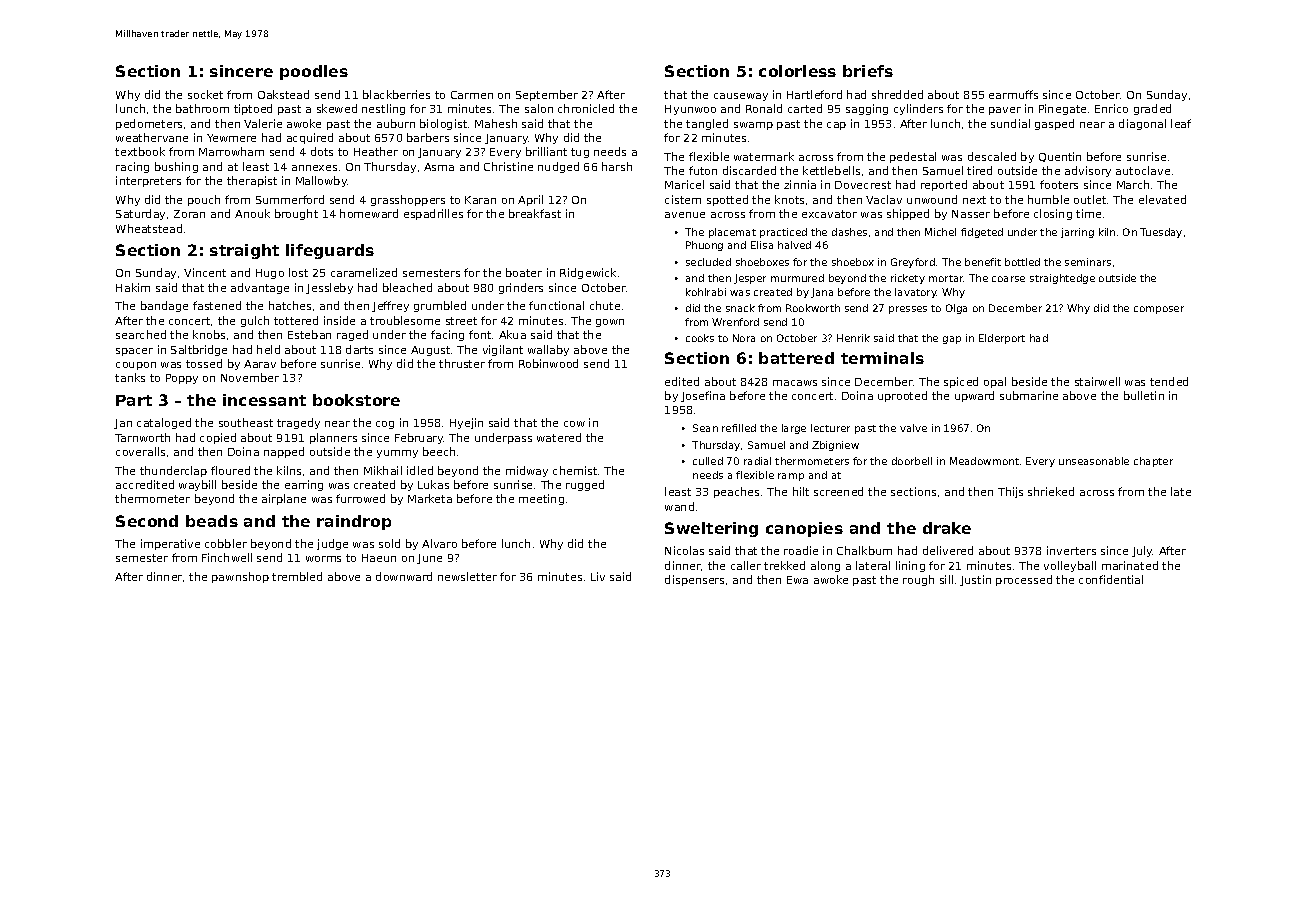 The height and width of the image is (924, 1308). I want to click on pawnshop, so click(240, 577).
